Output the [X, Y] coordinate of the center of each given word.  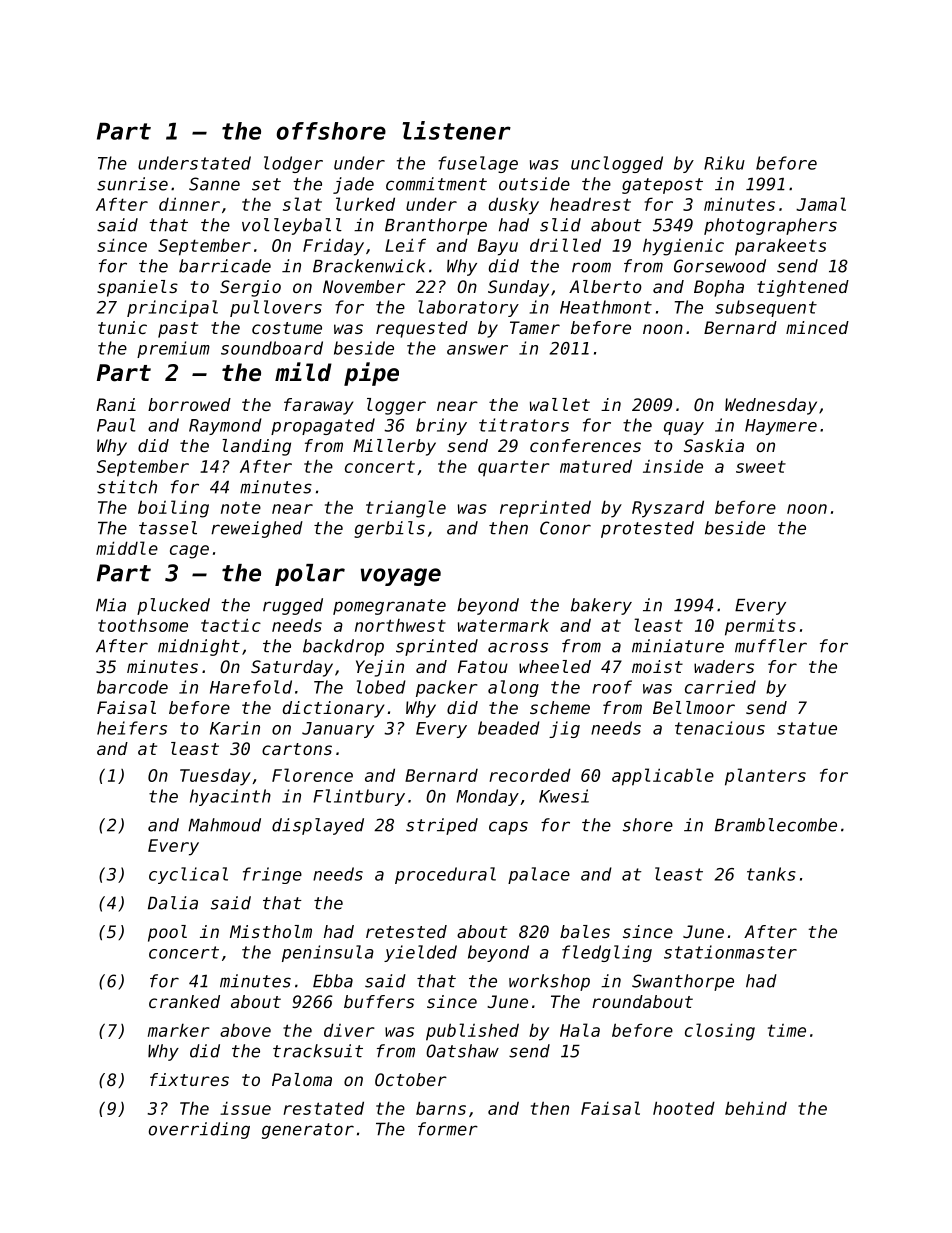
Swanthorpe [683, 982]
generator [308, 1131]
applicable [663, 777]
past [178, 330]
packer [446, 688]
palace [539, 875]
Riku [724, 163]
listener [457, 130]
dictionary [333, 709]
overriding [199, 1130]
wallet [560, 404]
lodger [293, 164]
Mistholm [271, 931]
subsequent [766, 308]
